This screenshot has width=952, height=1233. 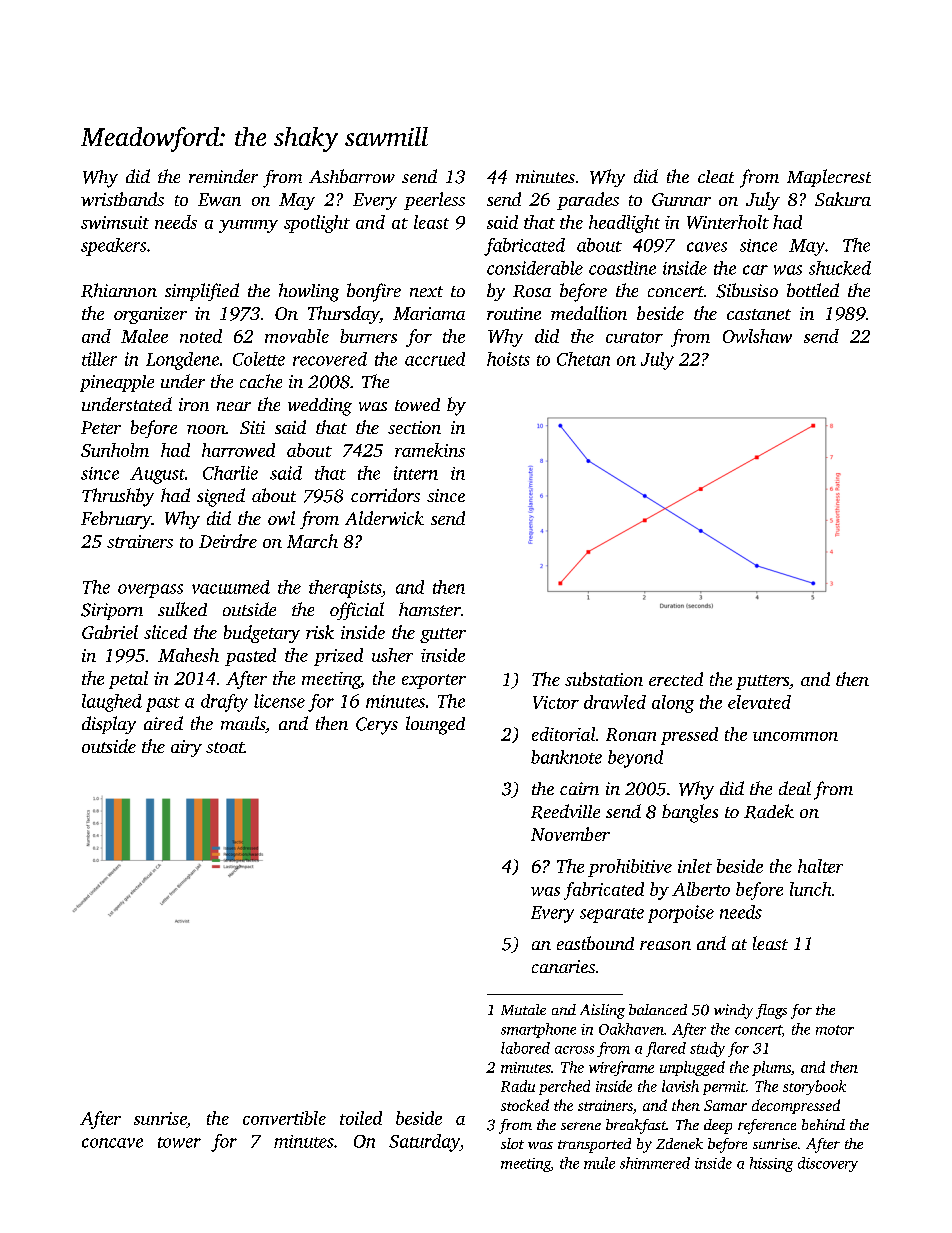 I want to click on inlet, so click(x=695, y=866).
